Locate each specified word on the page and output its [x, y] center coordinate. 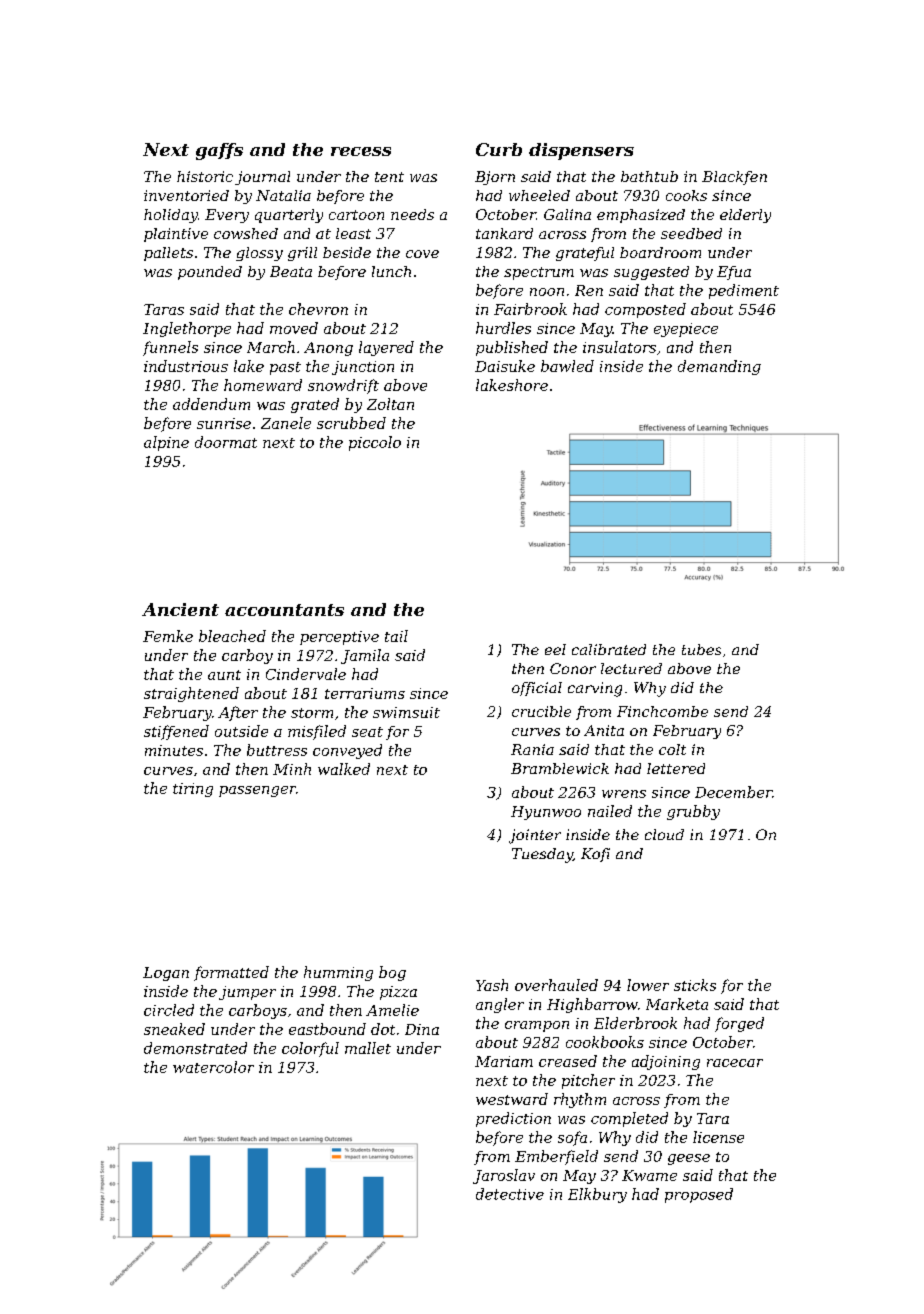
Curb [499, 149]
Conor [573, 668]
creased [568, 1061]
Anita [604, 730]
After [238, 713]
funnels [170, 348]
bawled [567, 366]
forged [739, 1024]
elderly [745, 216]
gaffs [219, 151]
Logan [166, 974]
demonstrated [195, 1048]
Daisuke [505, 366]
